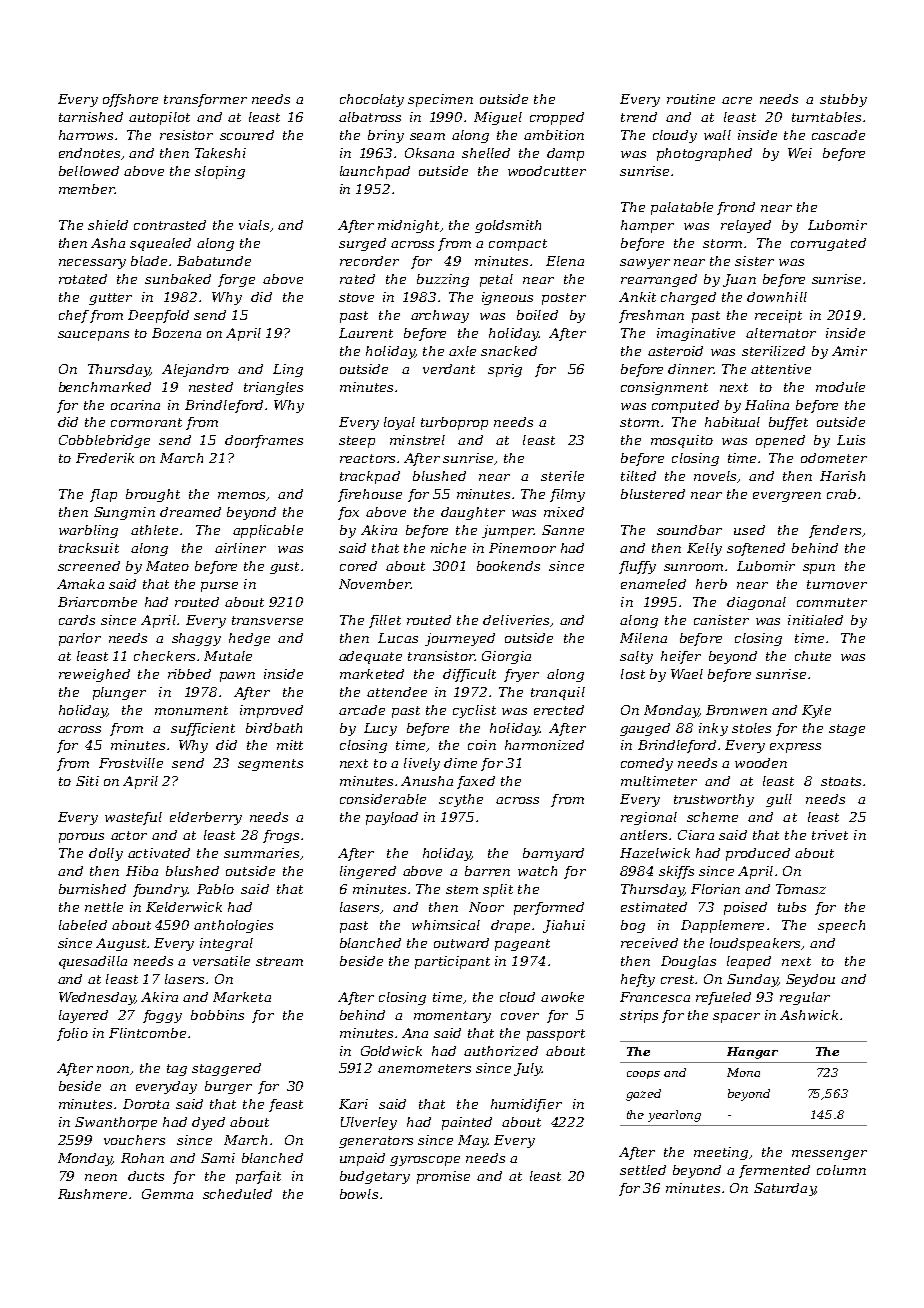 This screenshot has width=924, height=1308. What do you see at coordinates (443, 1177) in the screenshot?
I see `promise` at bounding box center [443, 1177].
